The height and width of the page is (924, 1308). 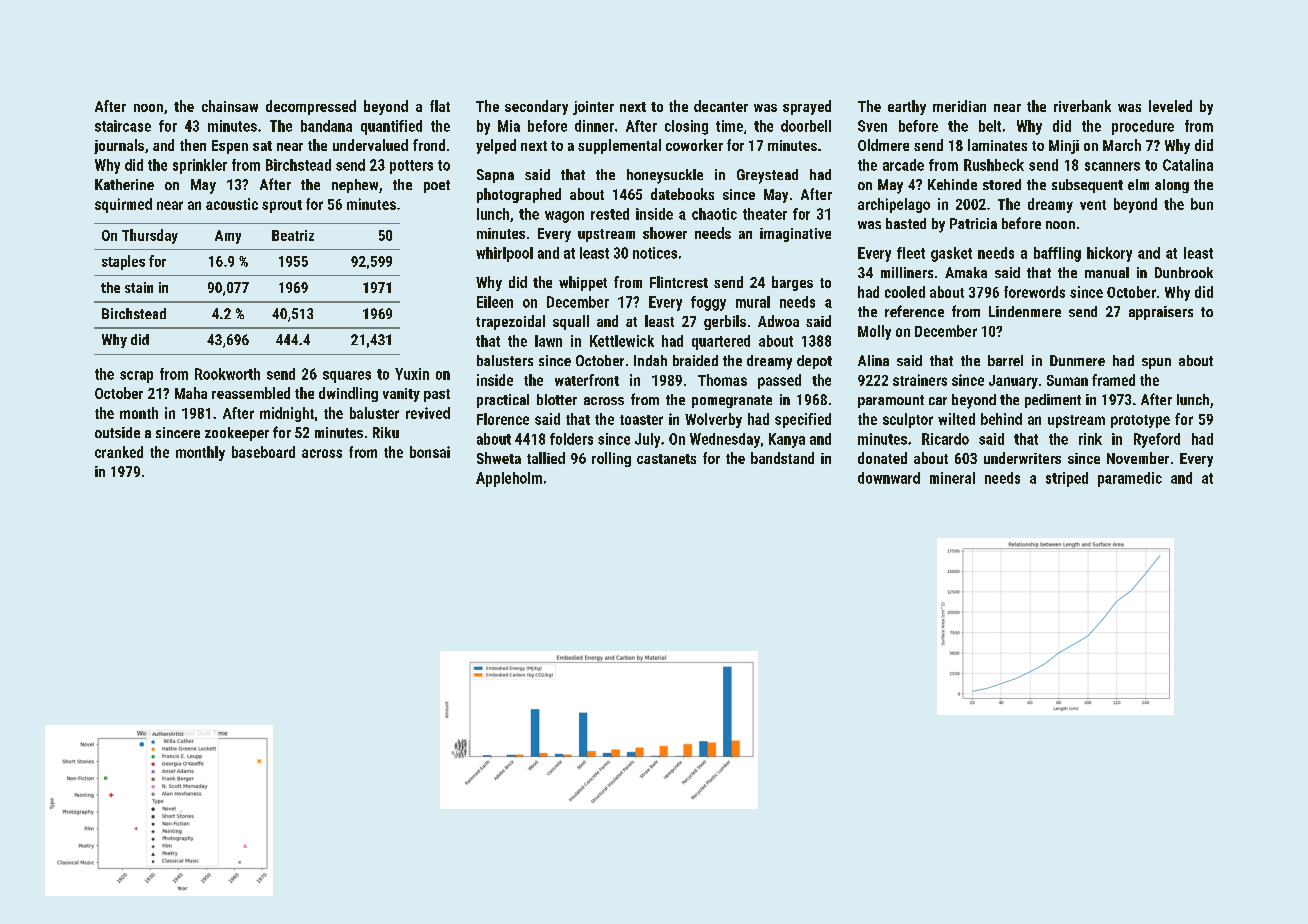 What do you see at coordinates (695, 360) in the page?
I see `braided` at bounding box center [695, 360].
